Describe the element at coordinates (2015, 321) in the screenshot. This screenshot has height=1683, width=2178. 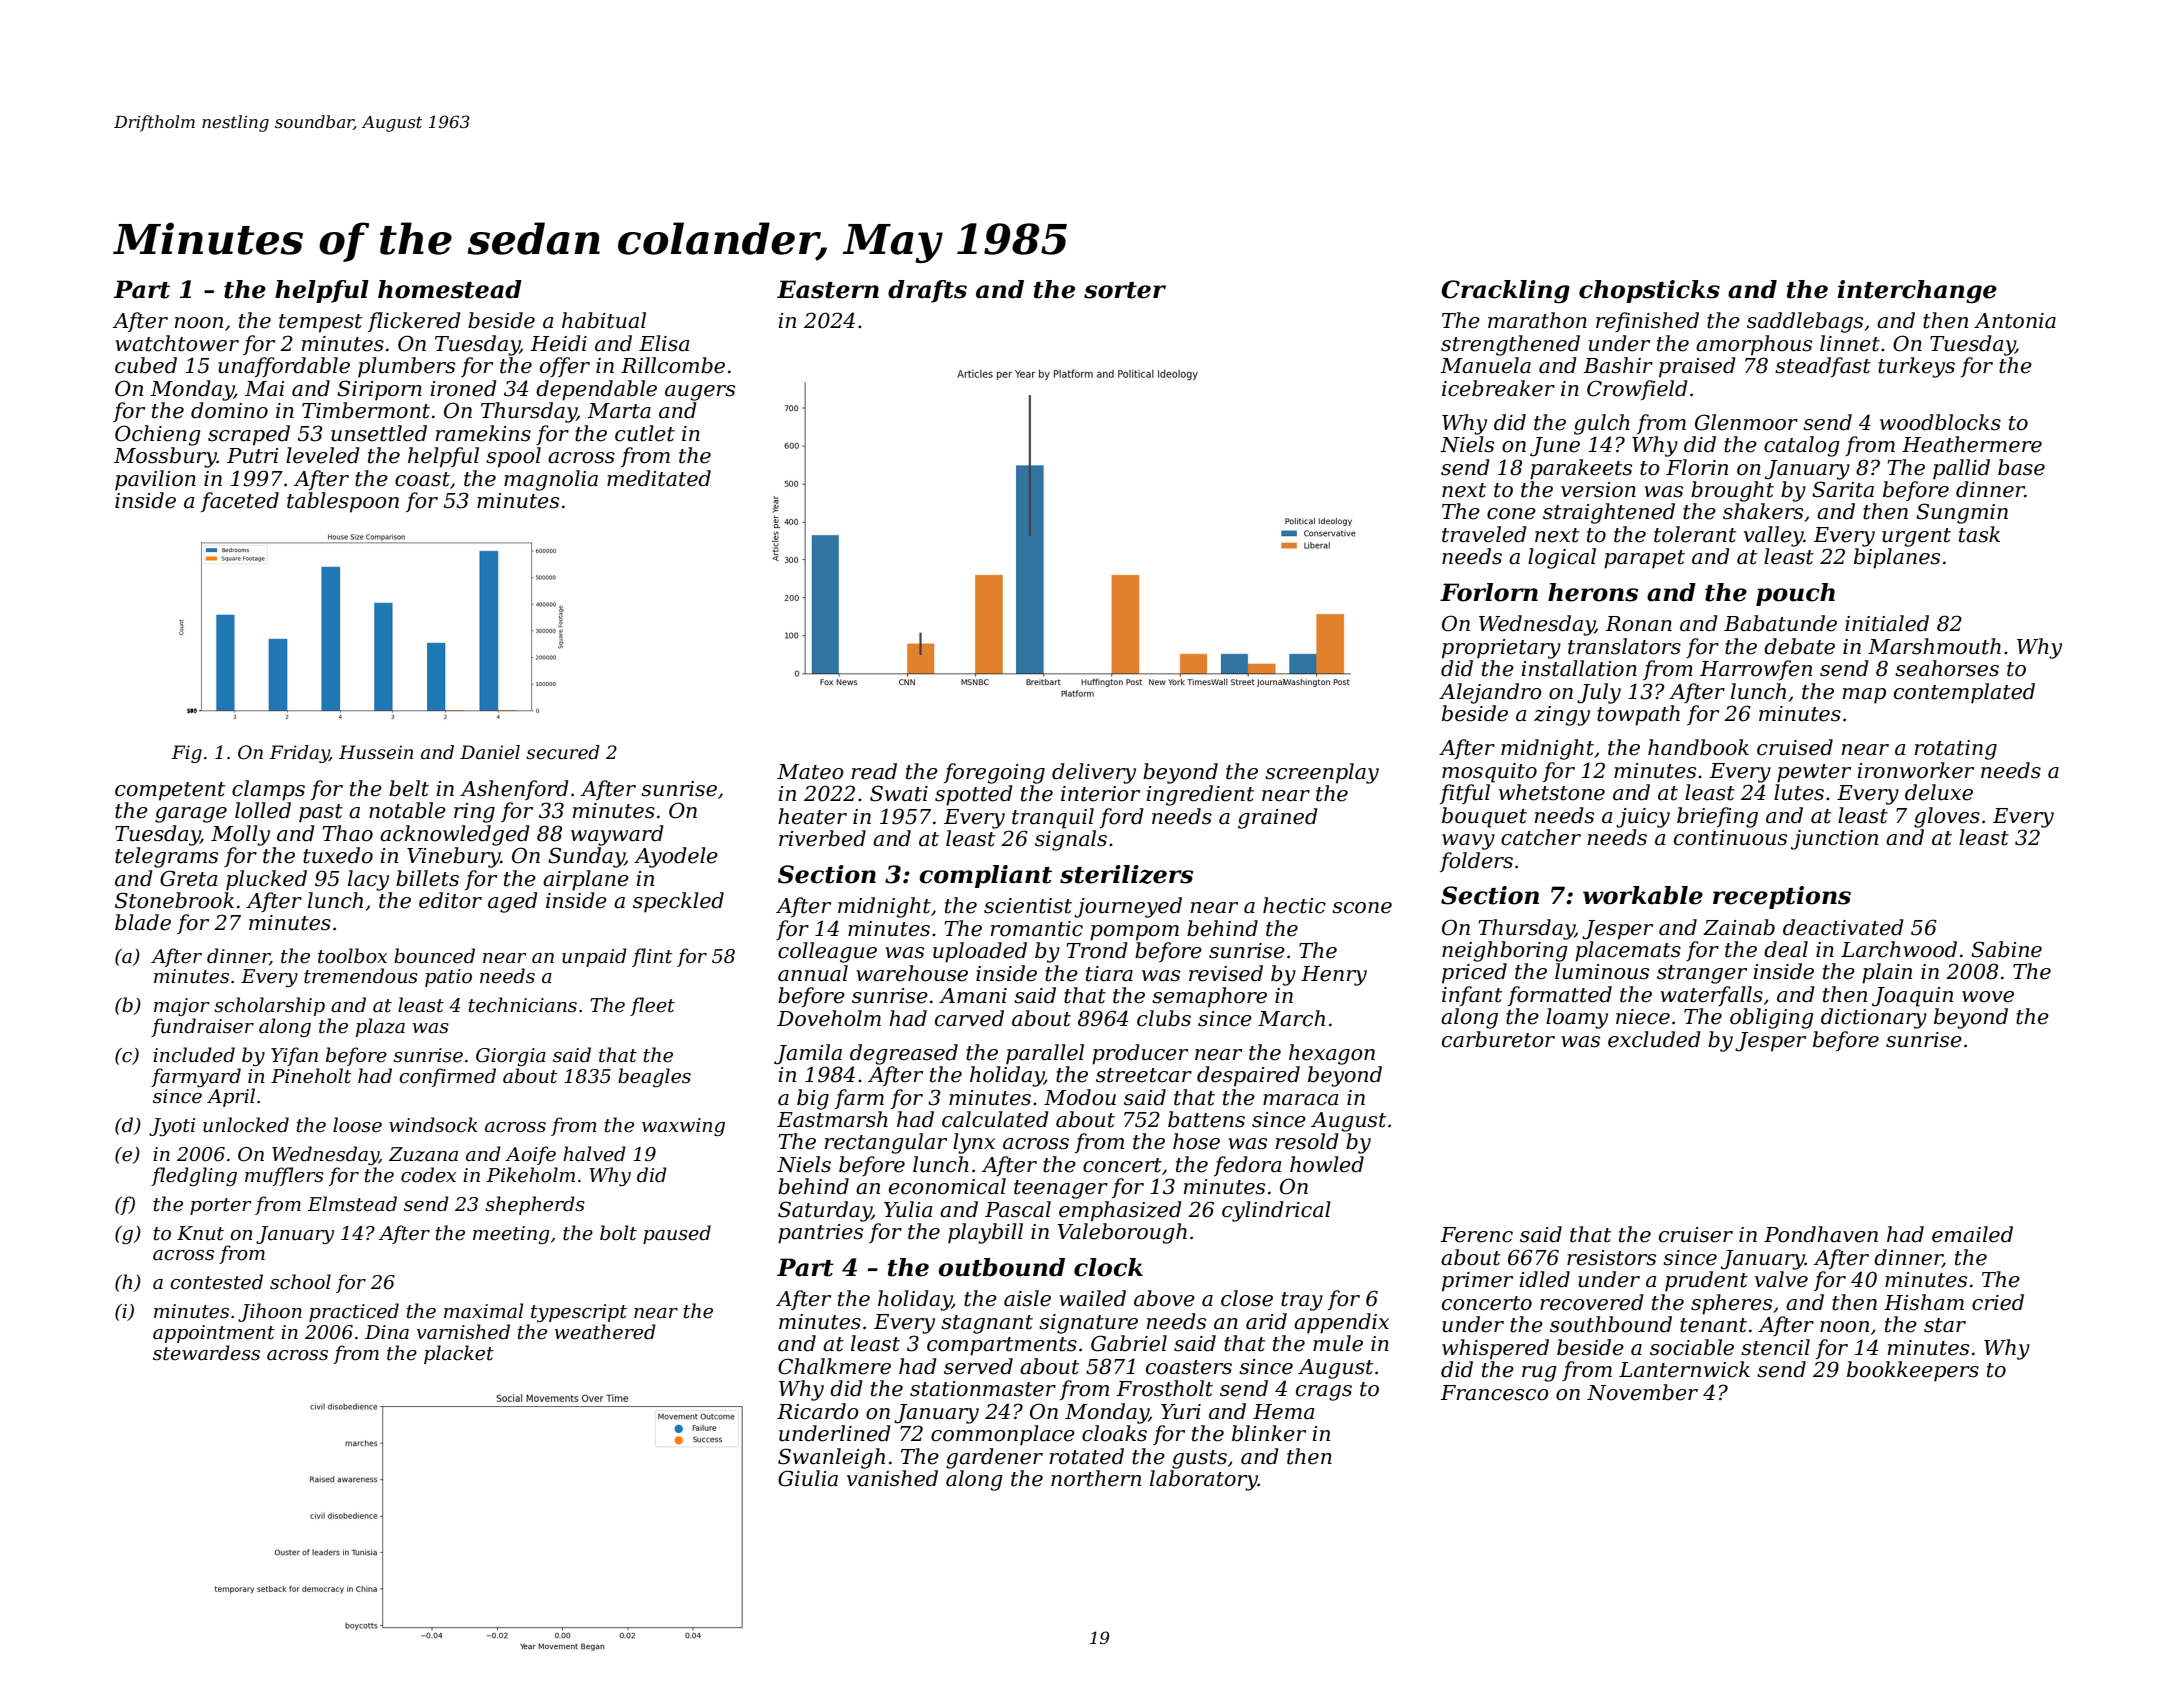
I see `Antonia` at that location.
